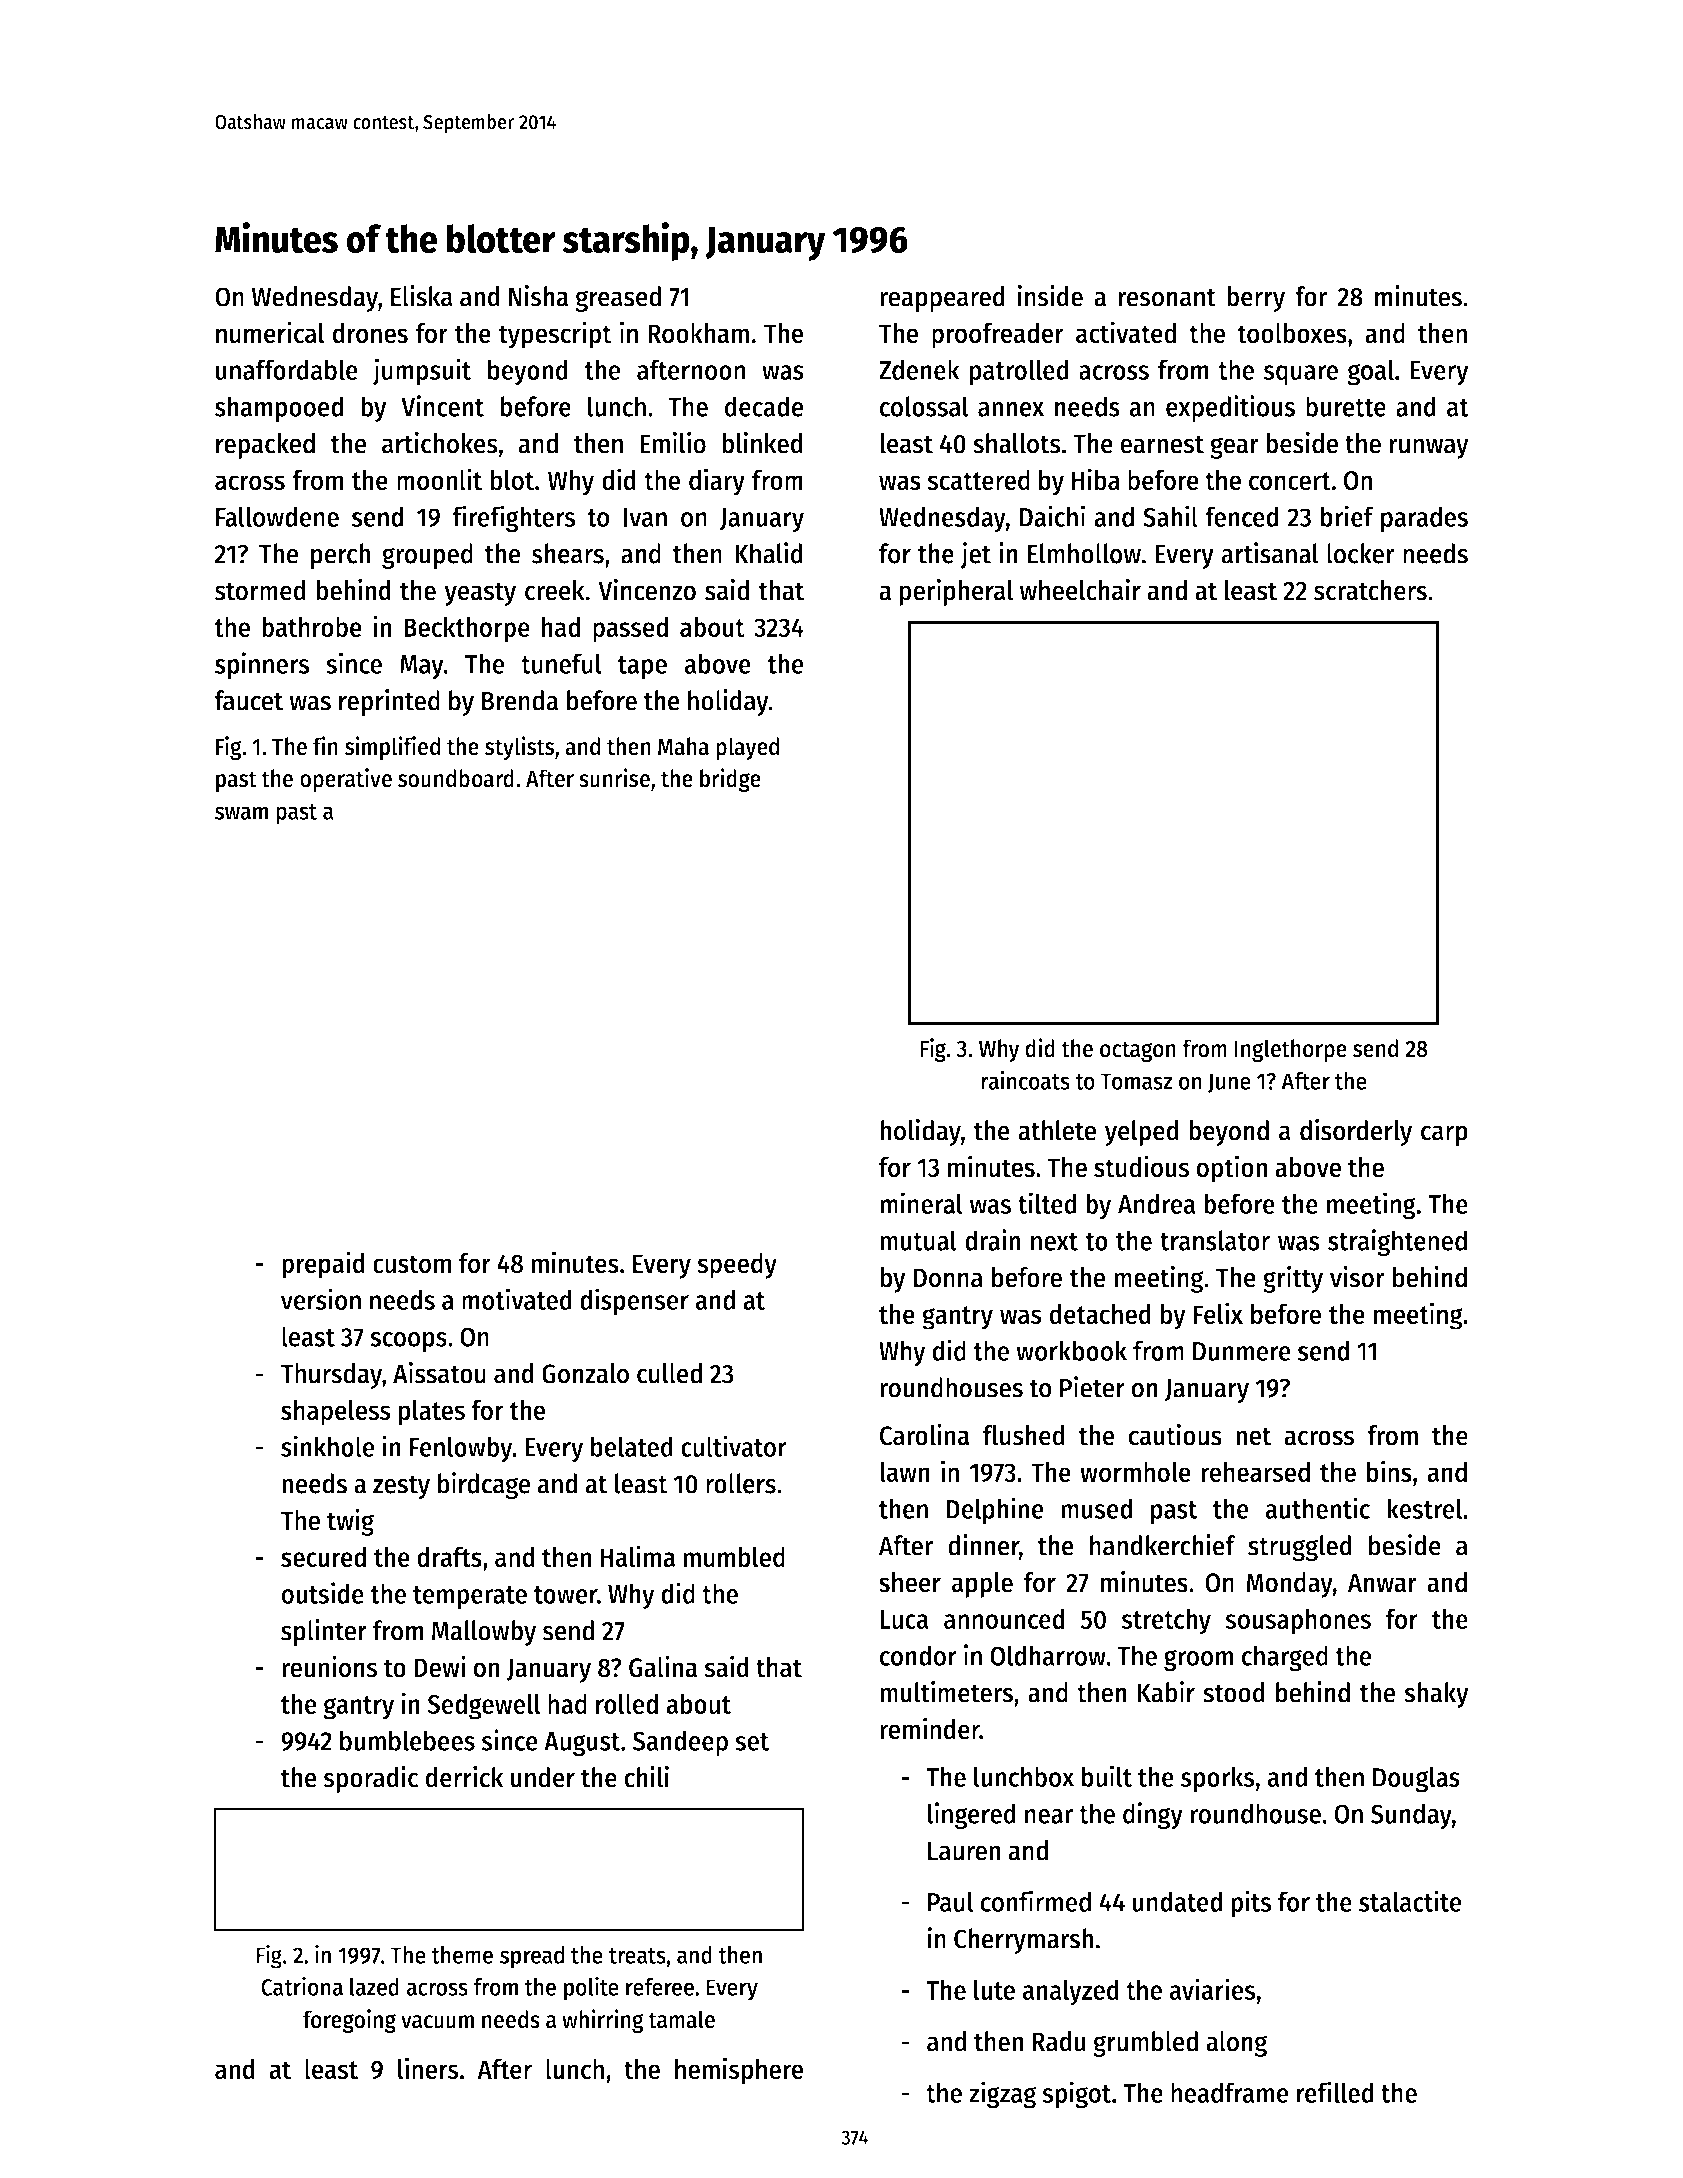  What do you see at coordinates (637, 1956) in the page?
I see `treats` at bounding box center [637, 1956].
